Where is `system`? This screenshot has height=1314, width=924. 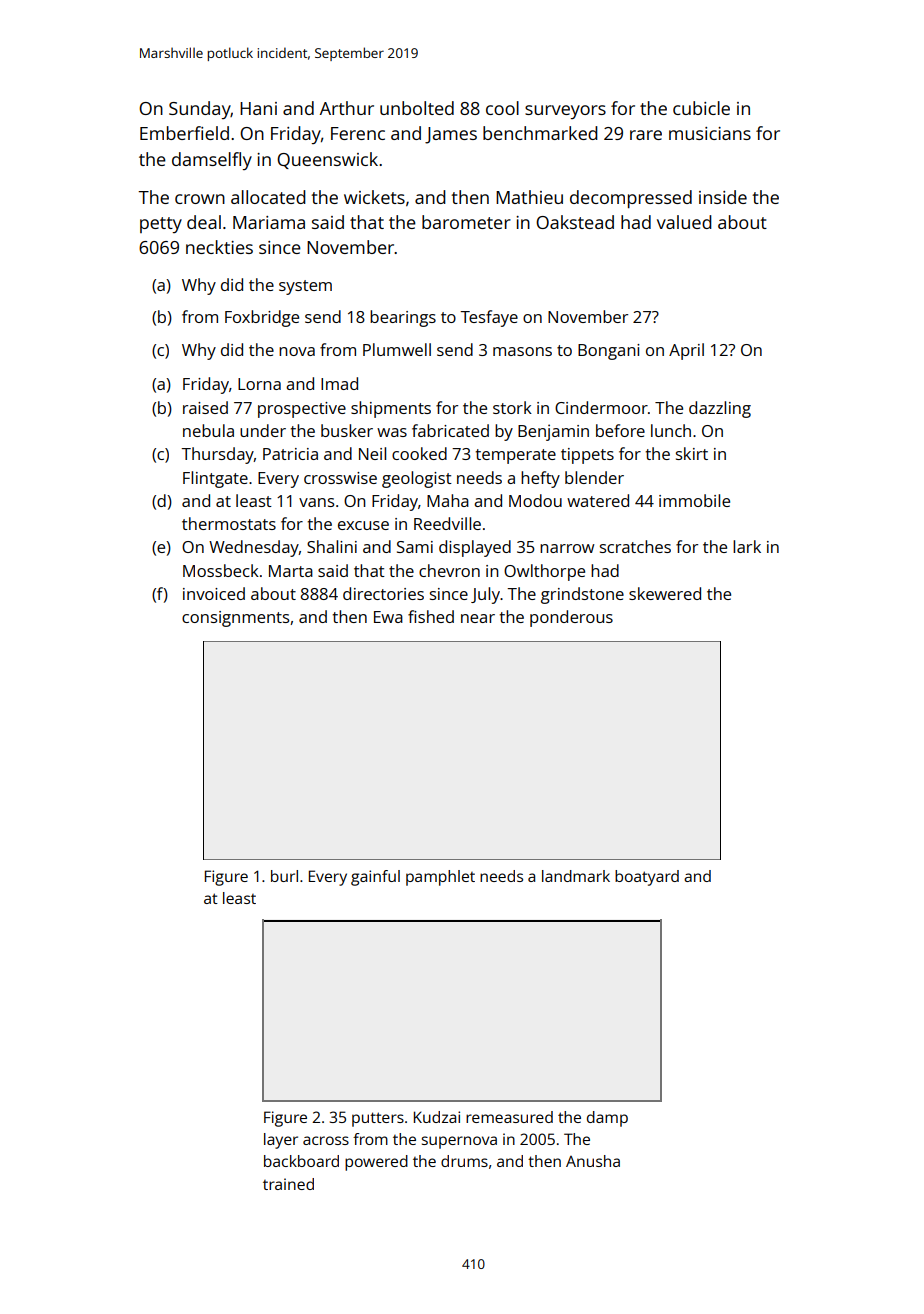
system is located at coordinates (305, 287).
